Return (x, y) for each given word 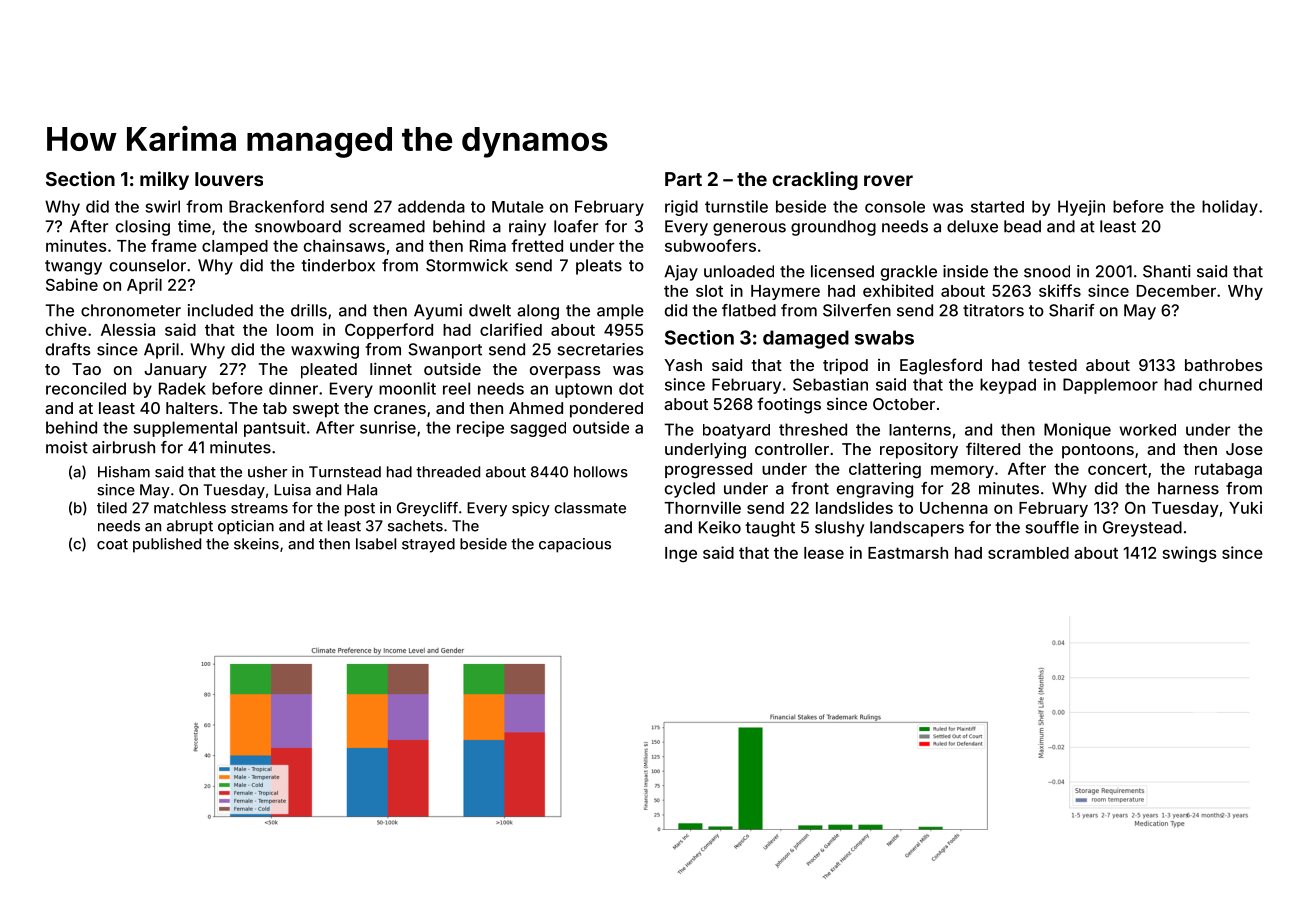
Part (683, 179)
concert (1117, 469)
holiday (1230, 208)
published (167, 545)
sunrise (388, 427)
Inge (681, 554)
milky (164, 180)
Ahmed (536, 408)
